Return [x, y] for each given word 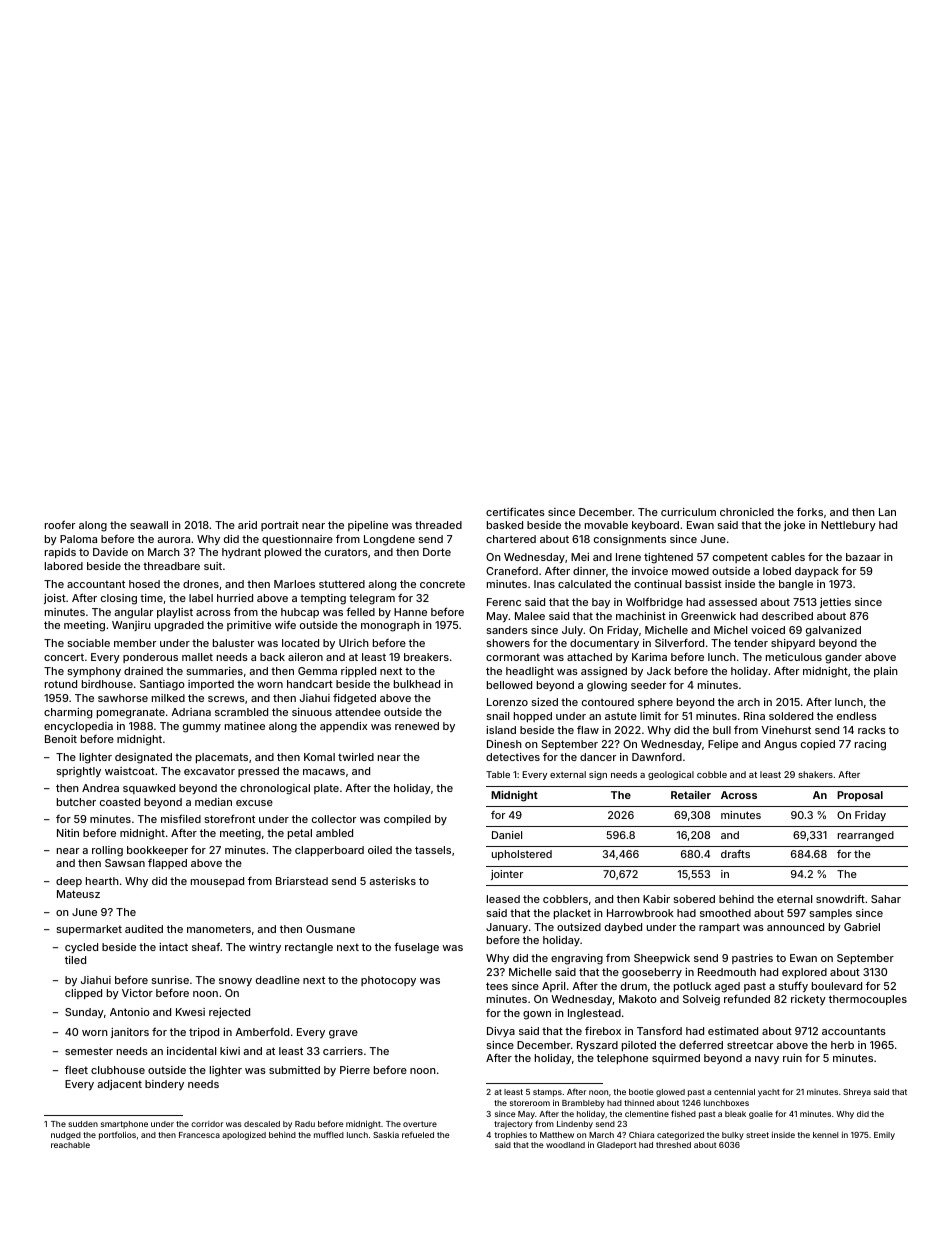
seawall [149, 525]
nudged [66, 1136]
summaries [214, 671]
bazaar [863, 557]
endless [857, 716]
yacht [769, 1093]
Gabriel [862, 927]
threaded [438, 525]
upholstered [522, 855]
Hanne [410, 612]
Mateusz [78, 894]
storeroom [530, 1103]
